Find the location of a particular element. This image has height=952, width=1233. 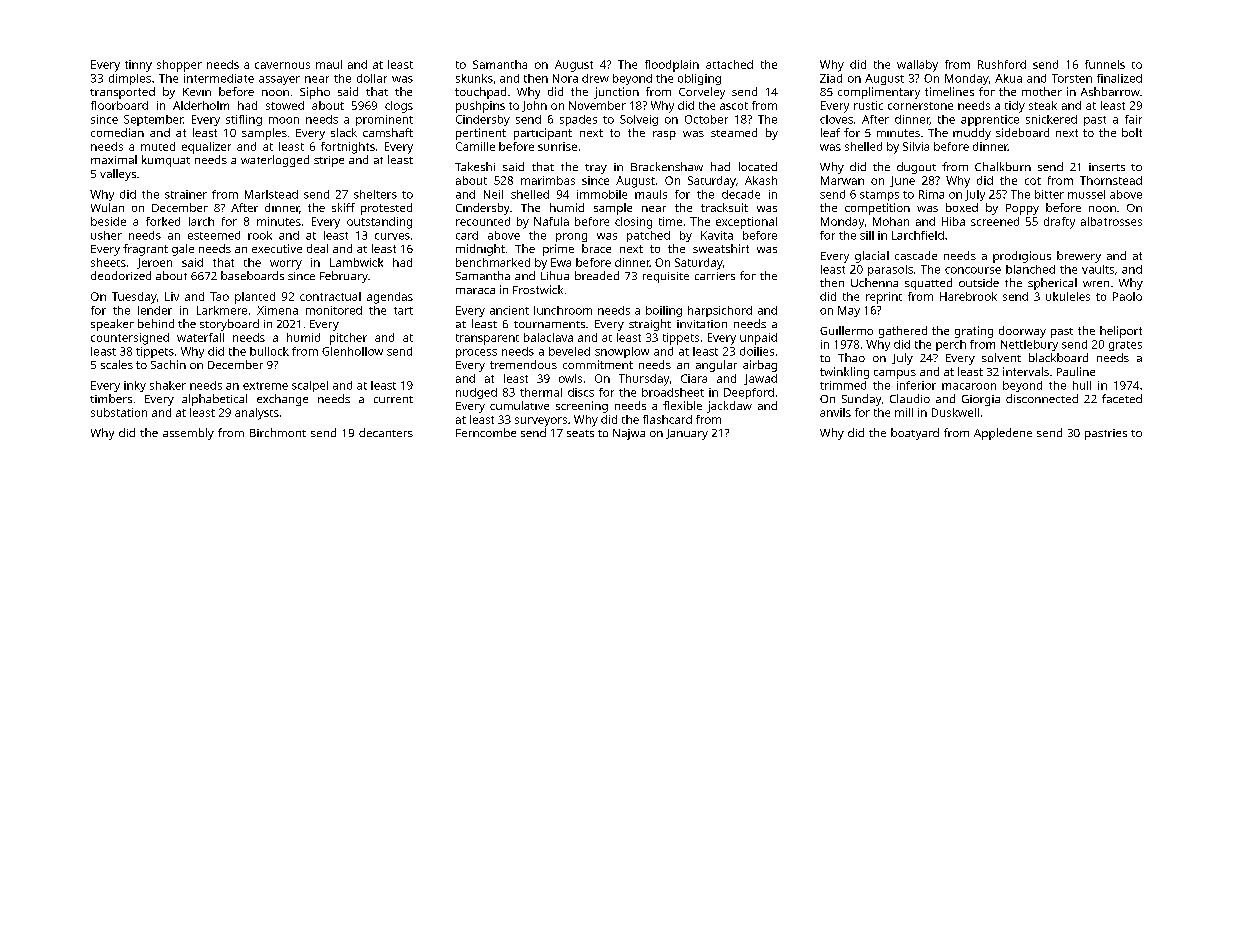

sideboard is located at coordinates (1022, 132).
